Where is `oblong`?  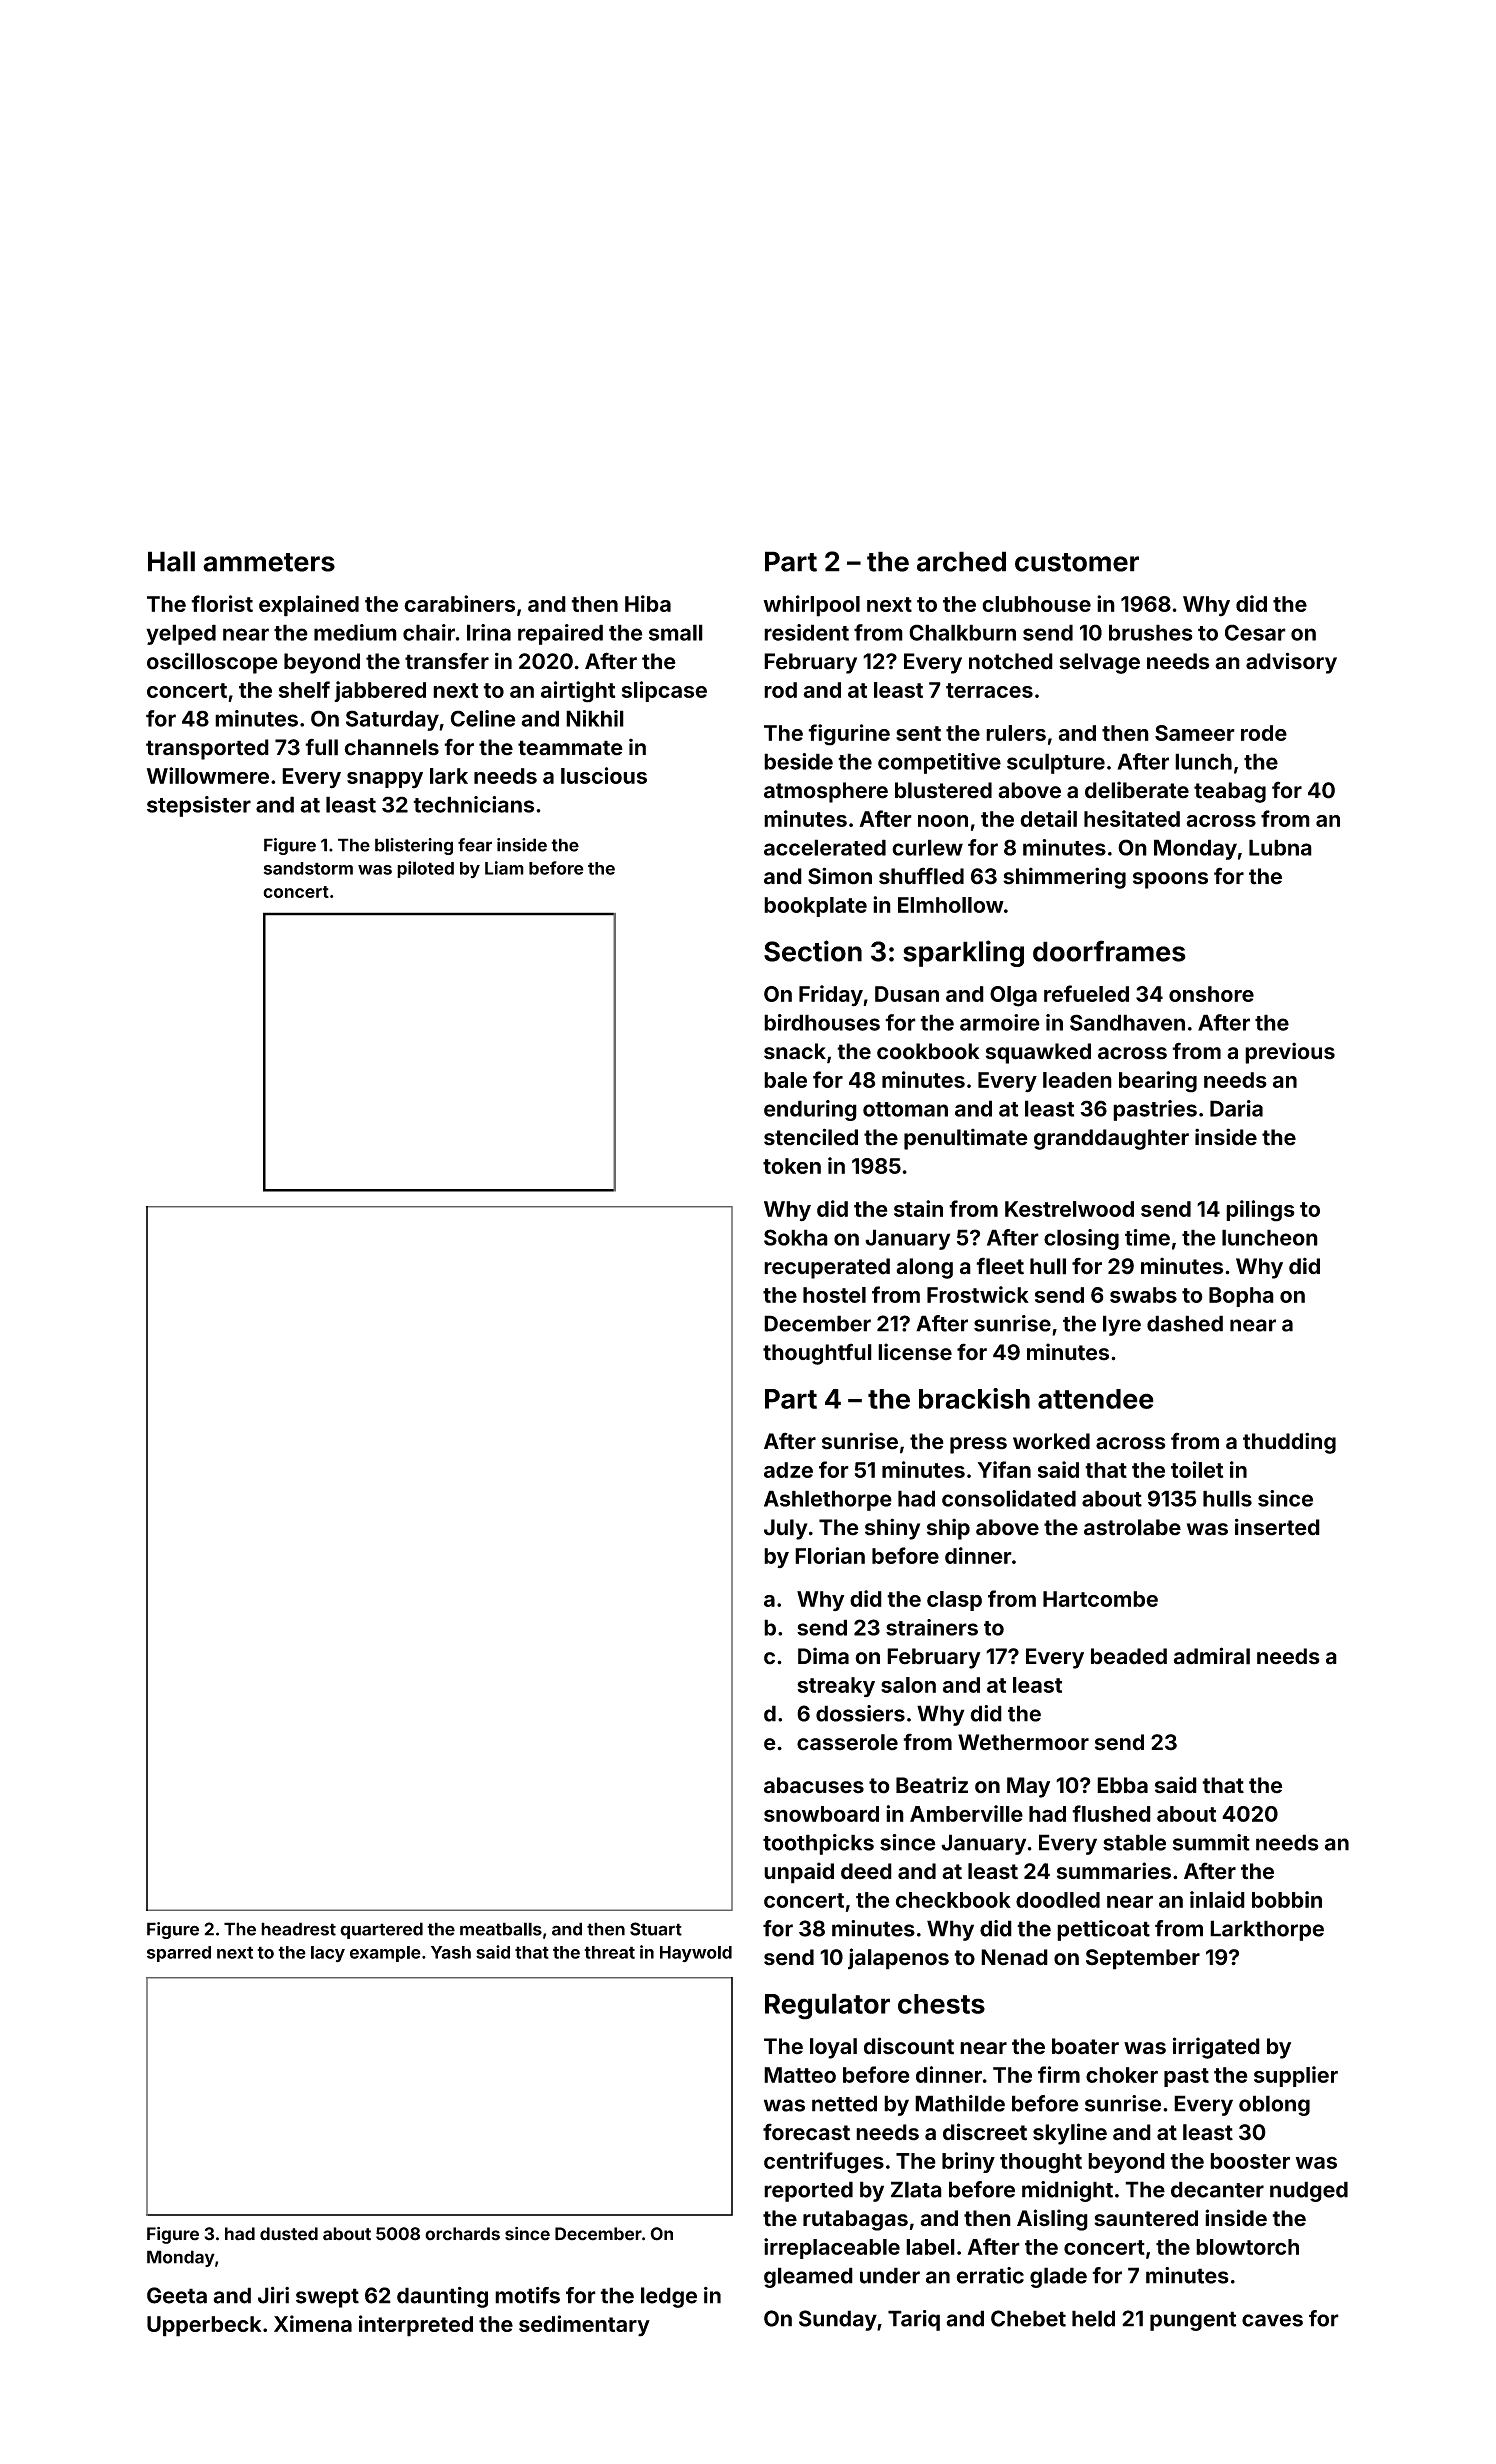
oblong is located at coordinates (1274, 2105).
